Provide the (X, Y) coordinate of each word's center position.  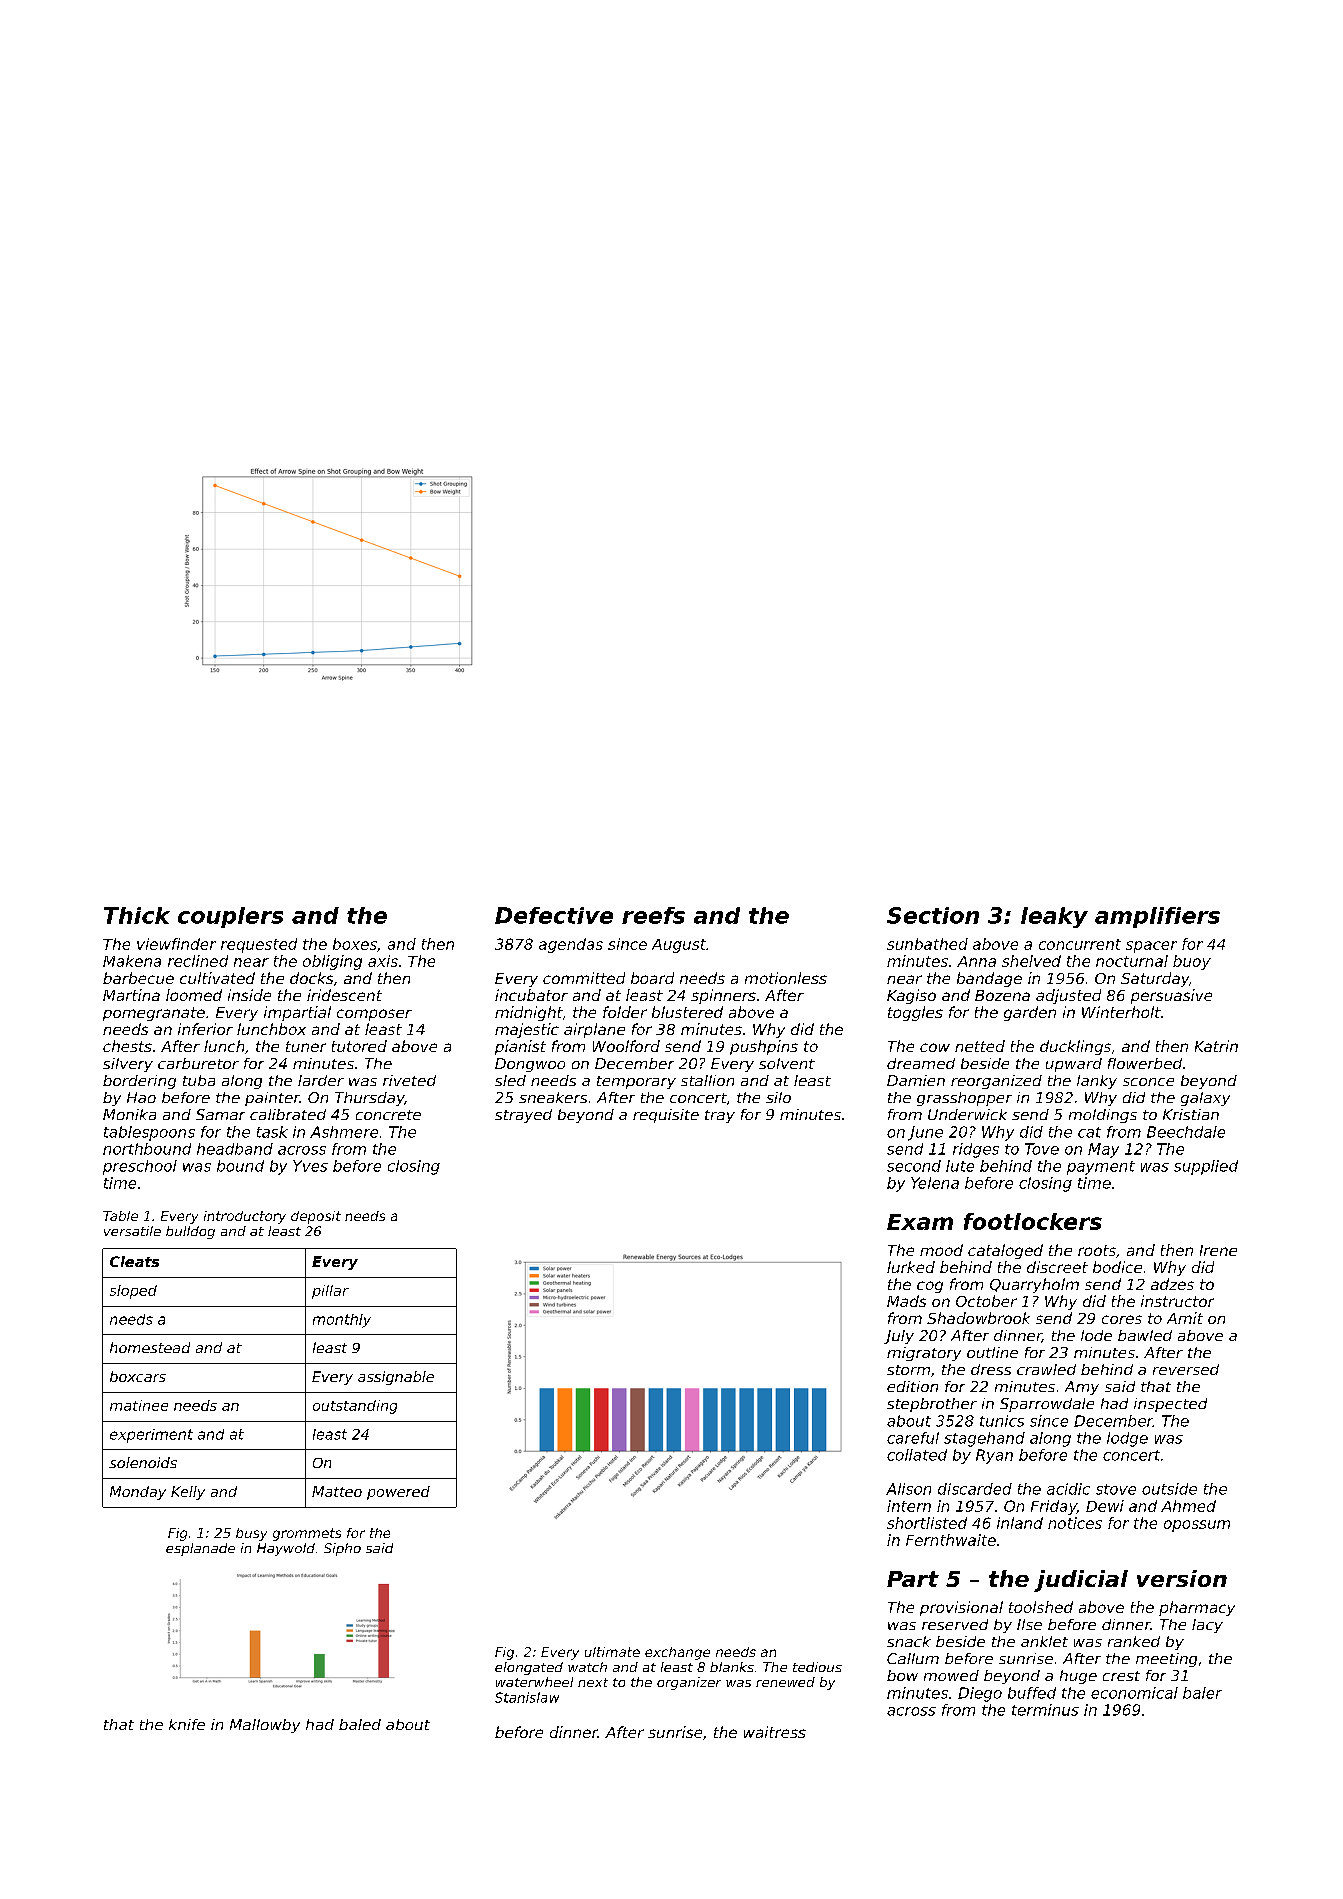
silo (778, 1097)
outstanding (355, 1407)
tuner (306, 1046)
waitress (775, 1732)
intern (909, 1506)
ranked (1134, 1641)
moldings (1103, 1116)
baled (360, 1724)
